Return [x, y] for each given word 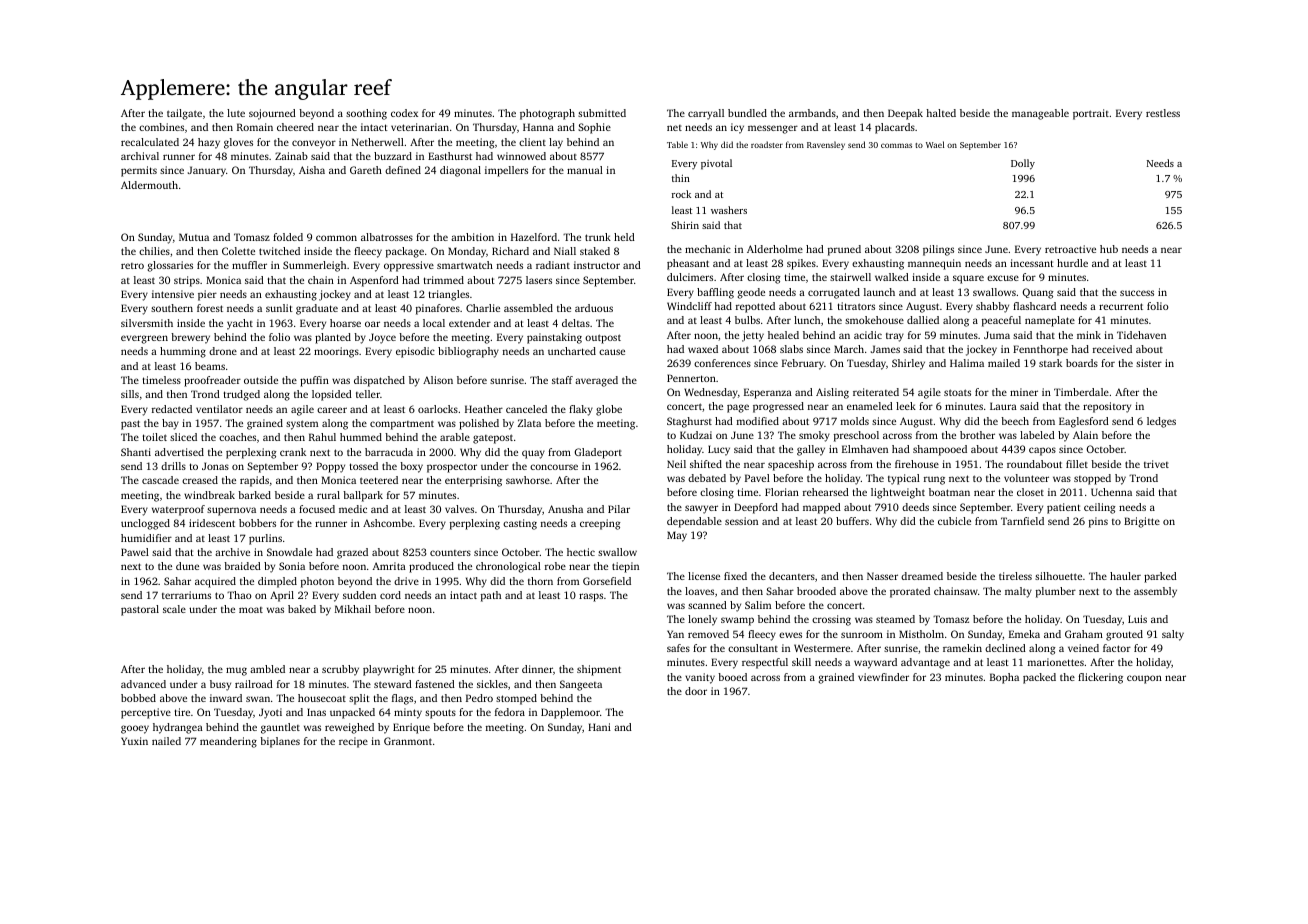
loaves [699, 591]
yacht [240, 324]
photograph [547, 114]
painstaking [554, 338]
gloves [238, 143]
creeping [600, 524]
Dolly [1023, 164]
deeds [915, 507]
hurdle [1072, 263]
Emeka [1024, 634]
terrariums [186, 595]
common [336, 238]
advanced [143, 684]
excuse [1003, 278]
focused [317, 509]
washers [729, 210]
